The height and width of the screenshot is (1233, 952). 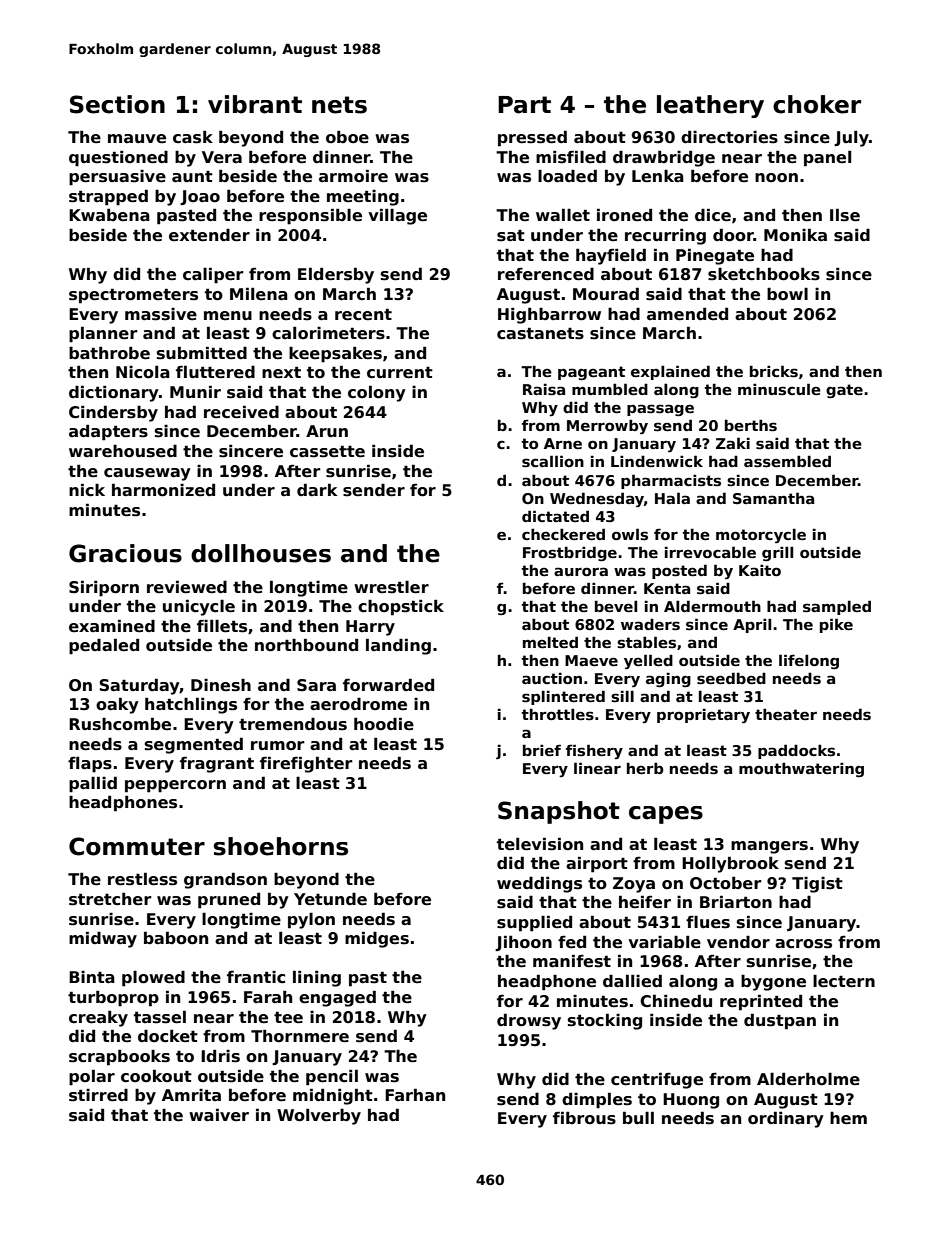 What do you see at coordinates (845, 215) in the screenshot?
I see `Ilse` at bounding box center [845, 215].
